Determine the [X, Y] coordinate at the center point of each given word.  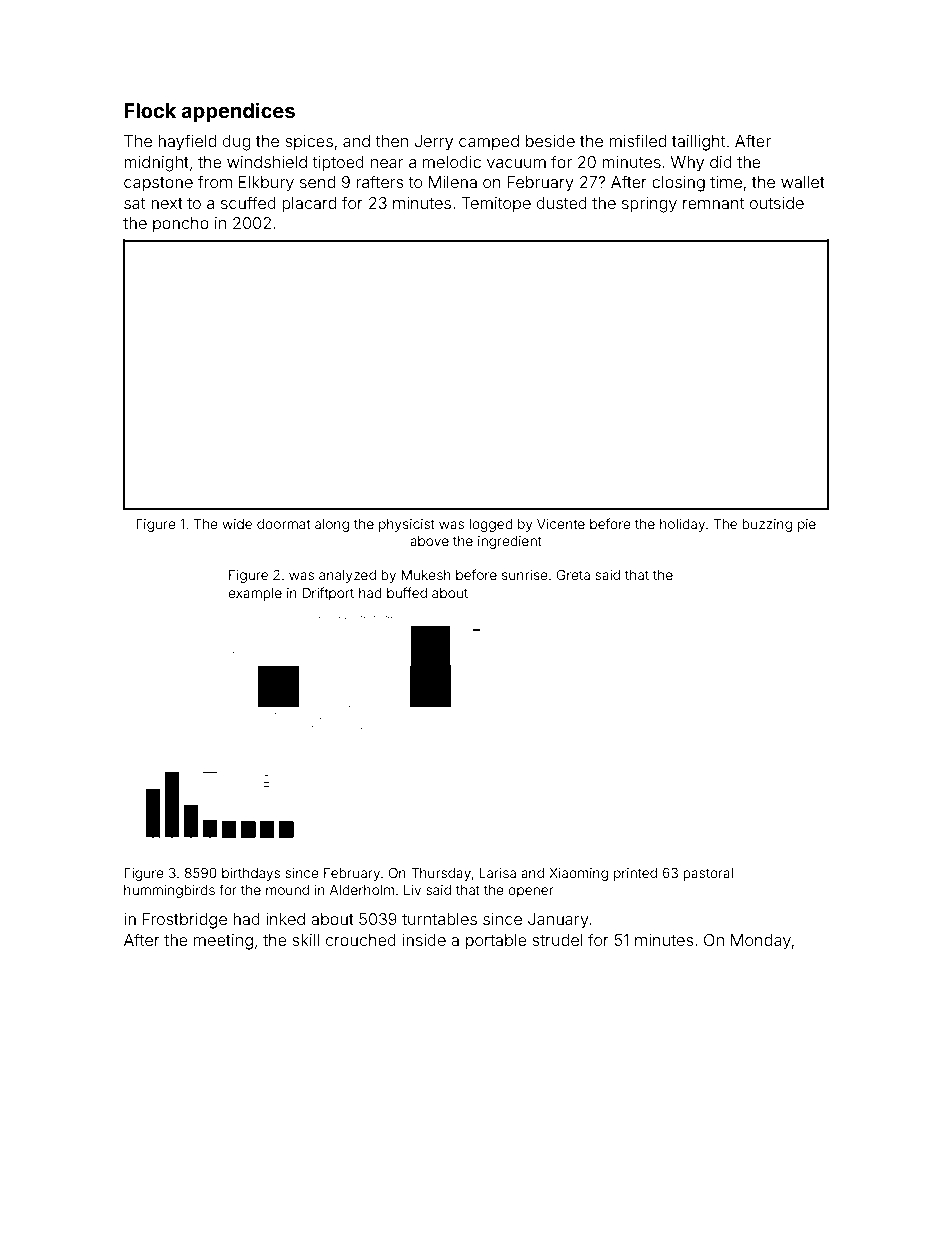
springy [649, 205]
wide [237, 524]
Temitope [496, 204]
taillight [698, 143]
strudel [557, 940]
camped [489, 142]
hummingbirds [169, 891]
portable [496, 942]
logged [491, 525]
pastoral [708, 874]
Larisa [497, 873]
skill [305, 940]
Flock [150, 110]
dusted [562, 203]
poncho [181, 224]
